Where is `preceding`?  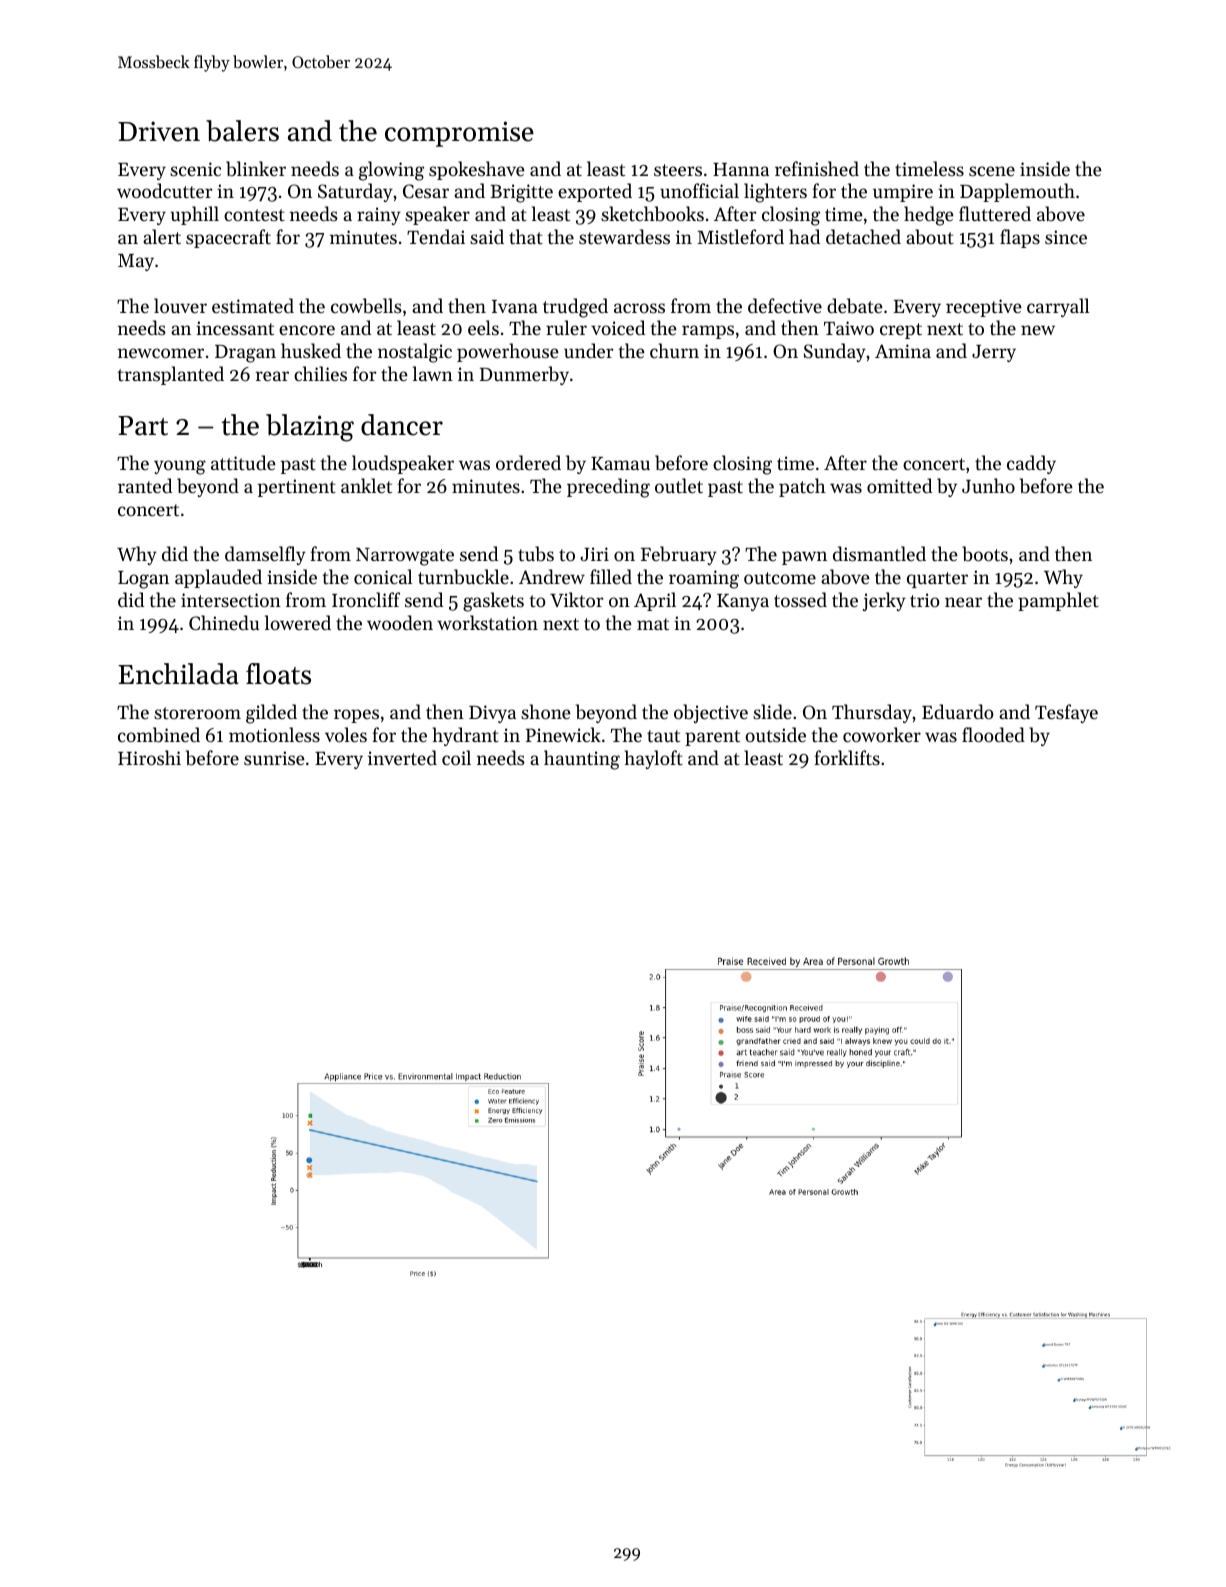 preceding is located at coordinates (608, 488).
